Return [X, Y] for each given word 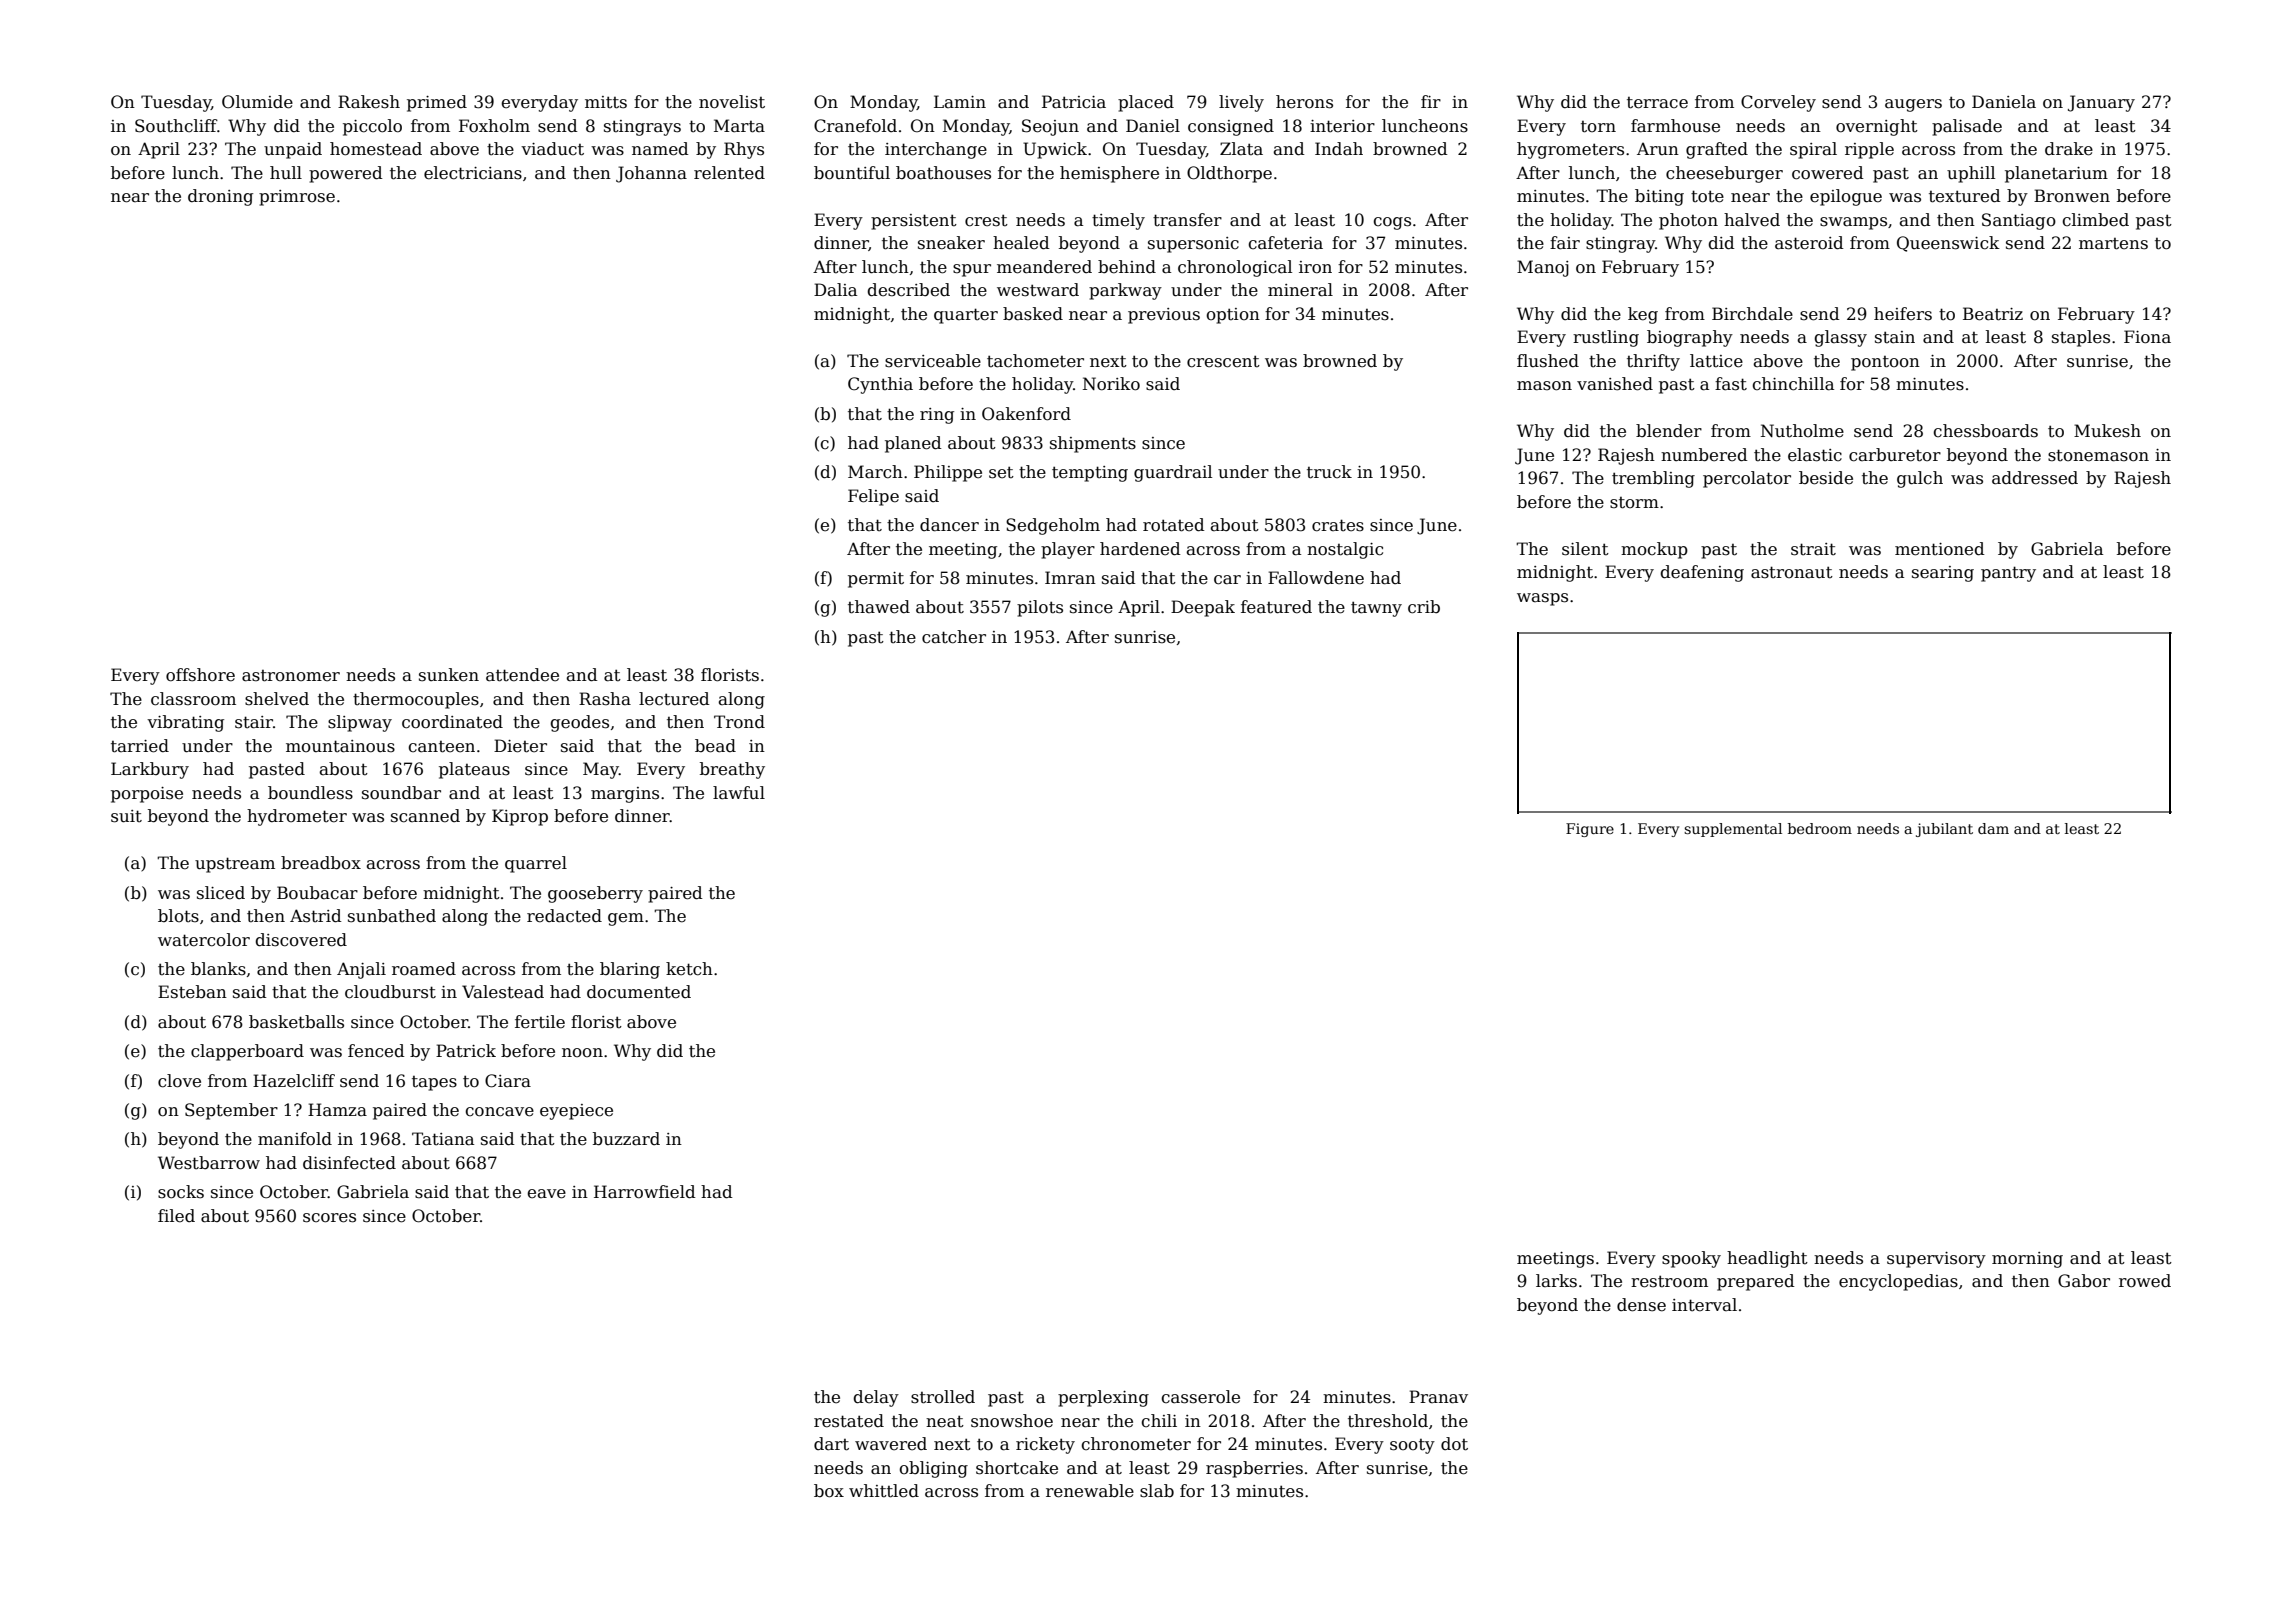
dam [1993, 828]
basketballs [296, 1022]
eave [546, 1194]
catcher [954, 637]
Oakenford [1026, 414]
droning [220, 197]
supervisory [1936, 1260]
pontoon [1885, 363]
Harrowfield [645, 1192]
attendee [522, 675]
